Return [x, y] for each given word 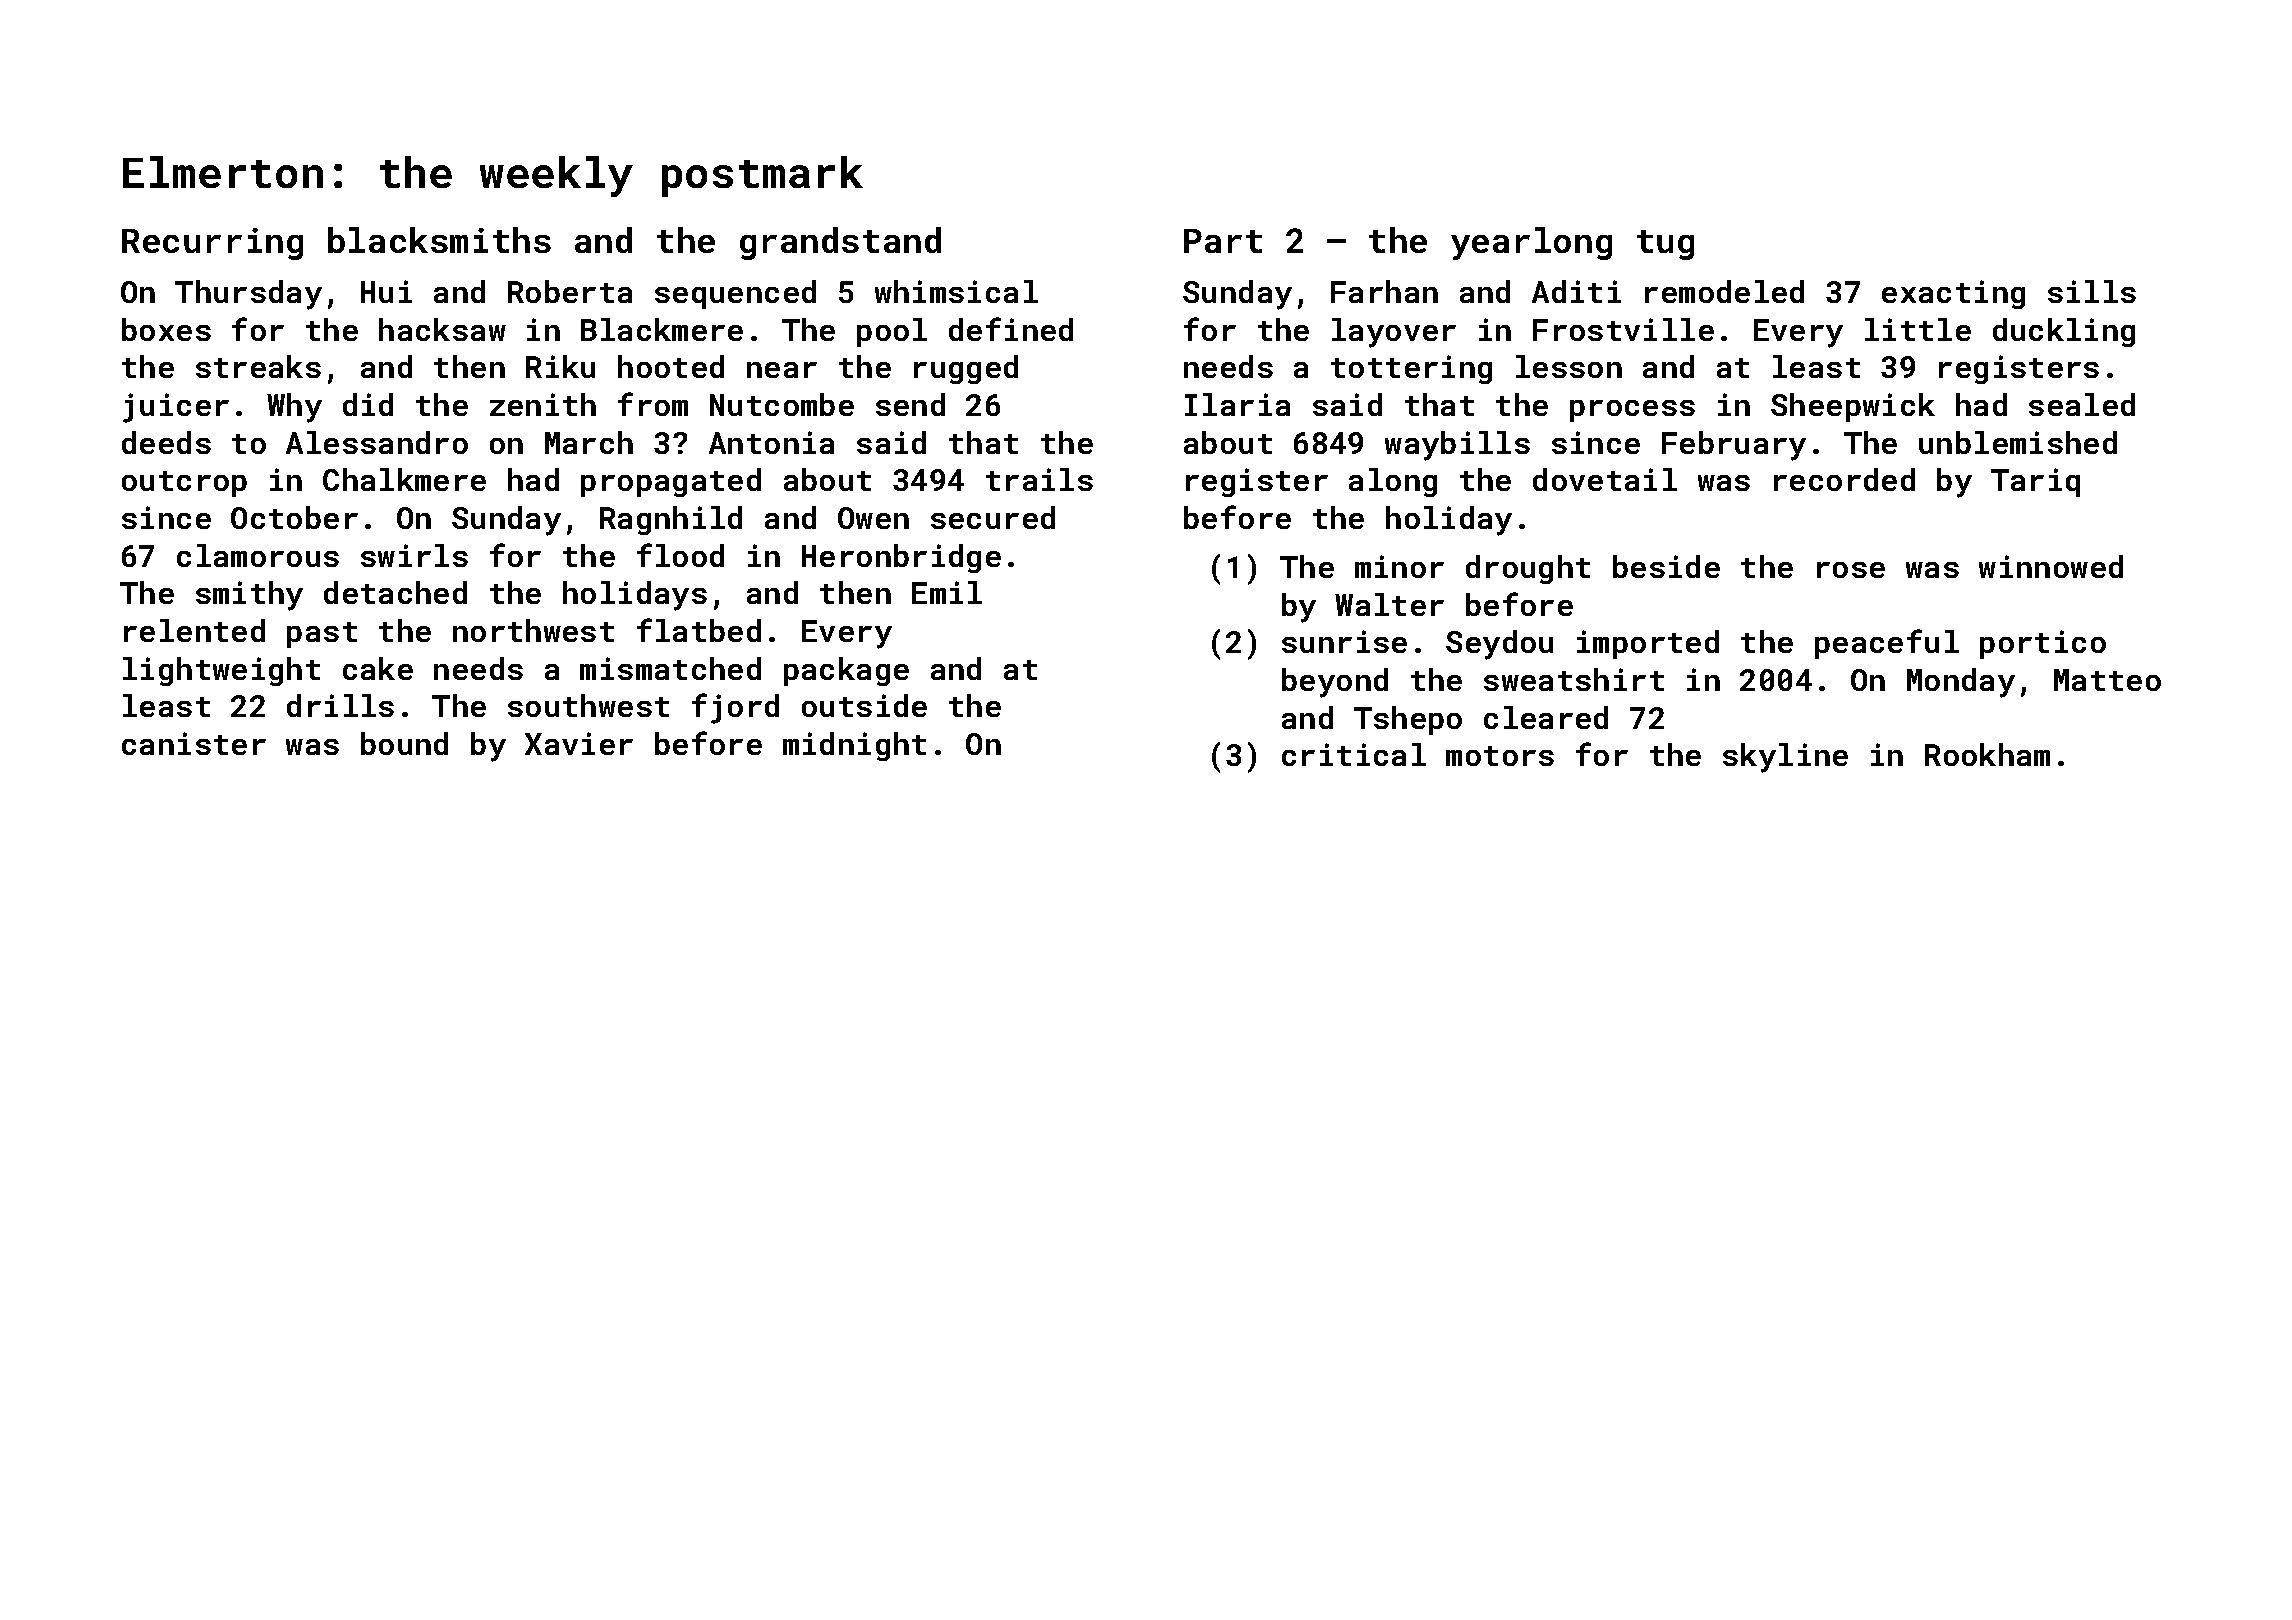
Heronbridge [901, 558]
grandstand [840, 243]
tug [1665, 245]
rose [1851, 570]
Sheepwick [1853, 407]
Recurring [212, 244]
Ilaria [1237, 404]
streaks [258, 366]
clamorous [258, 555]
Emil [947, 592]
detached [395, 592]
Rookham [1987, 754]
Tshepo [1408, 720]
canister [194, 743]
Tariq [2035, 482]
